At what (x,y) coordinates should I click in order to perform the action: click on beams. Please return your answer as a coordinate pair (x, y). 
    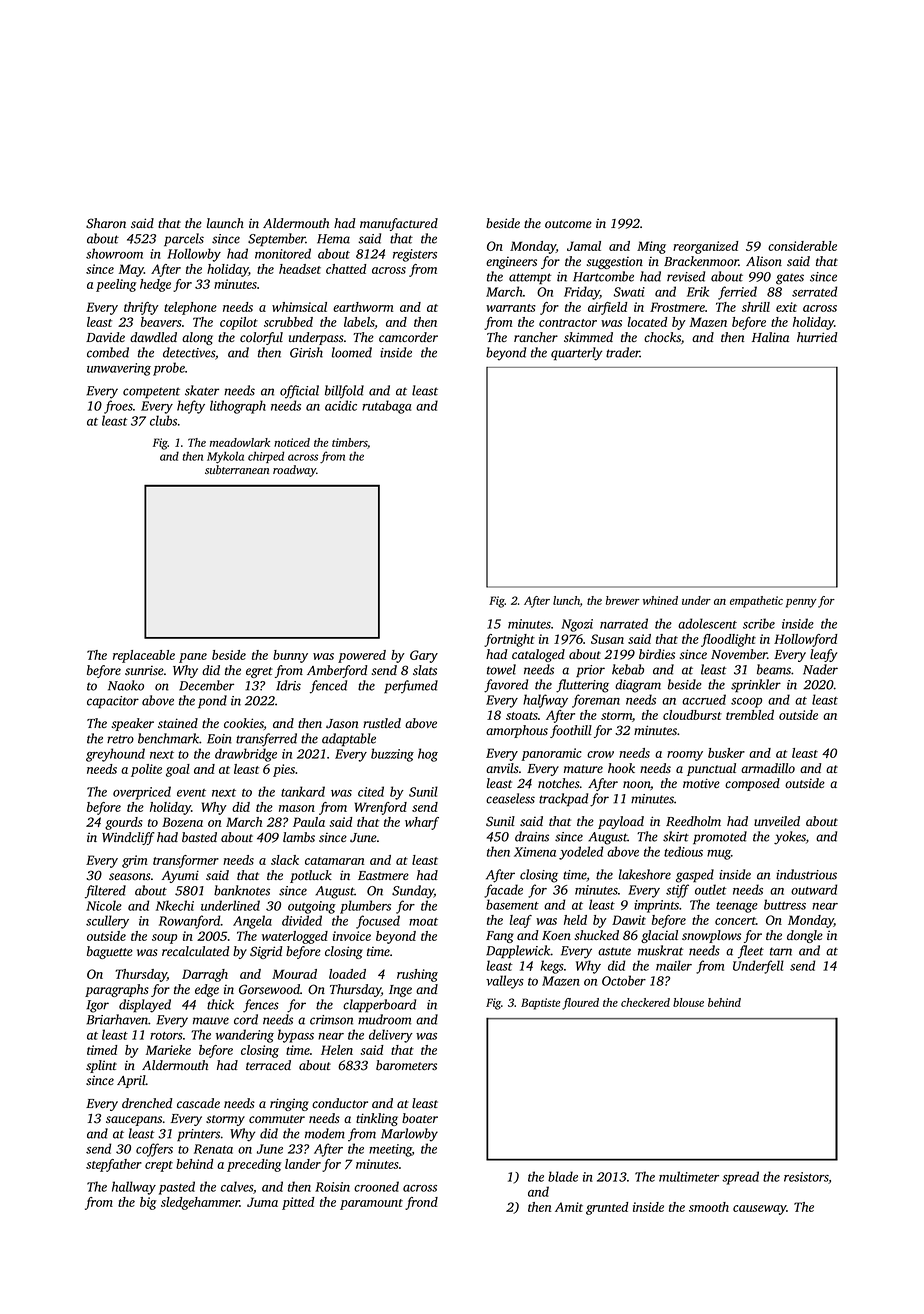
    Looking at the image, I should click on (774, 669).
